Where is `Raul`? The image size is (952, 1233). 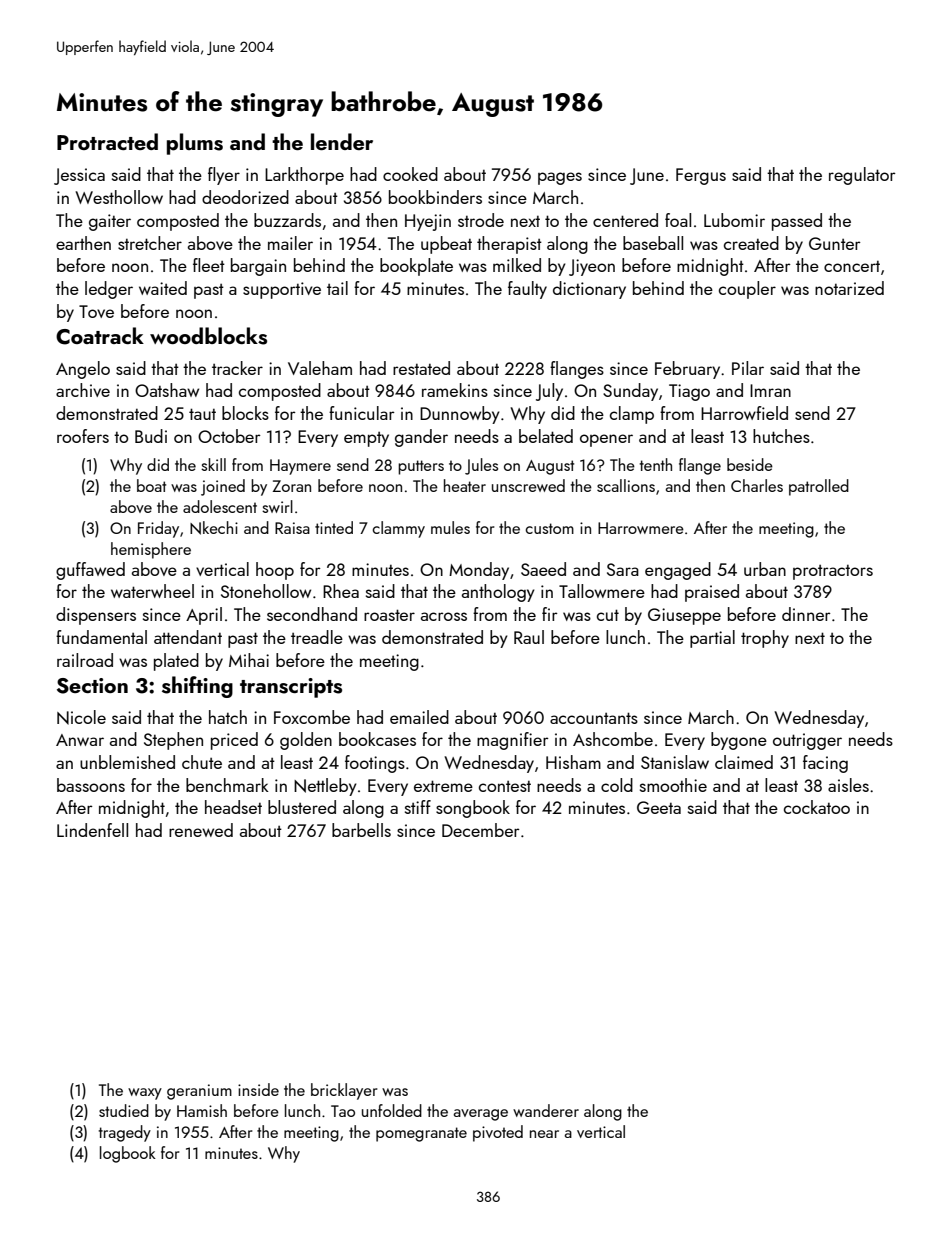 Raul is located at coordinates (529, 637).
